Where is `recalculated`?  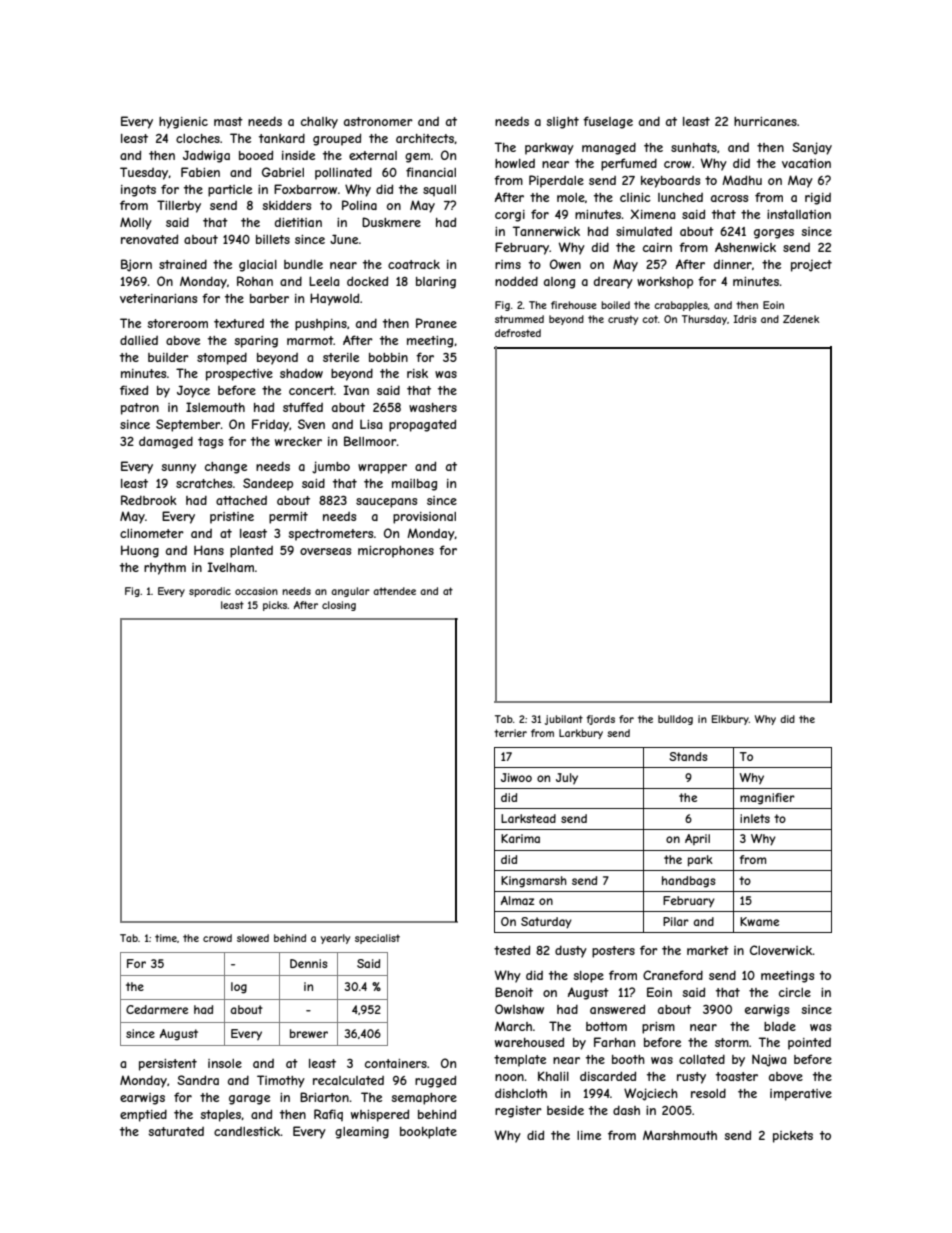
recalculated is located at coordinates (348, 1080).
